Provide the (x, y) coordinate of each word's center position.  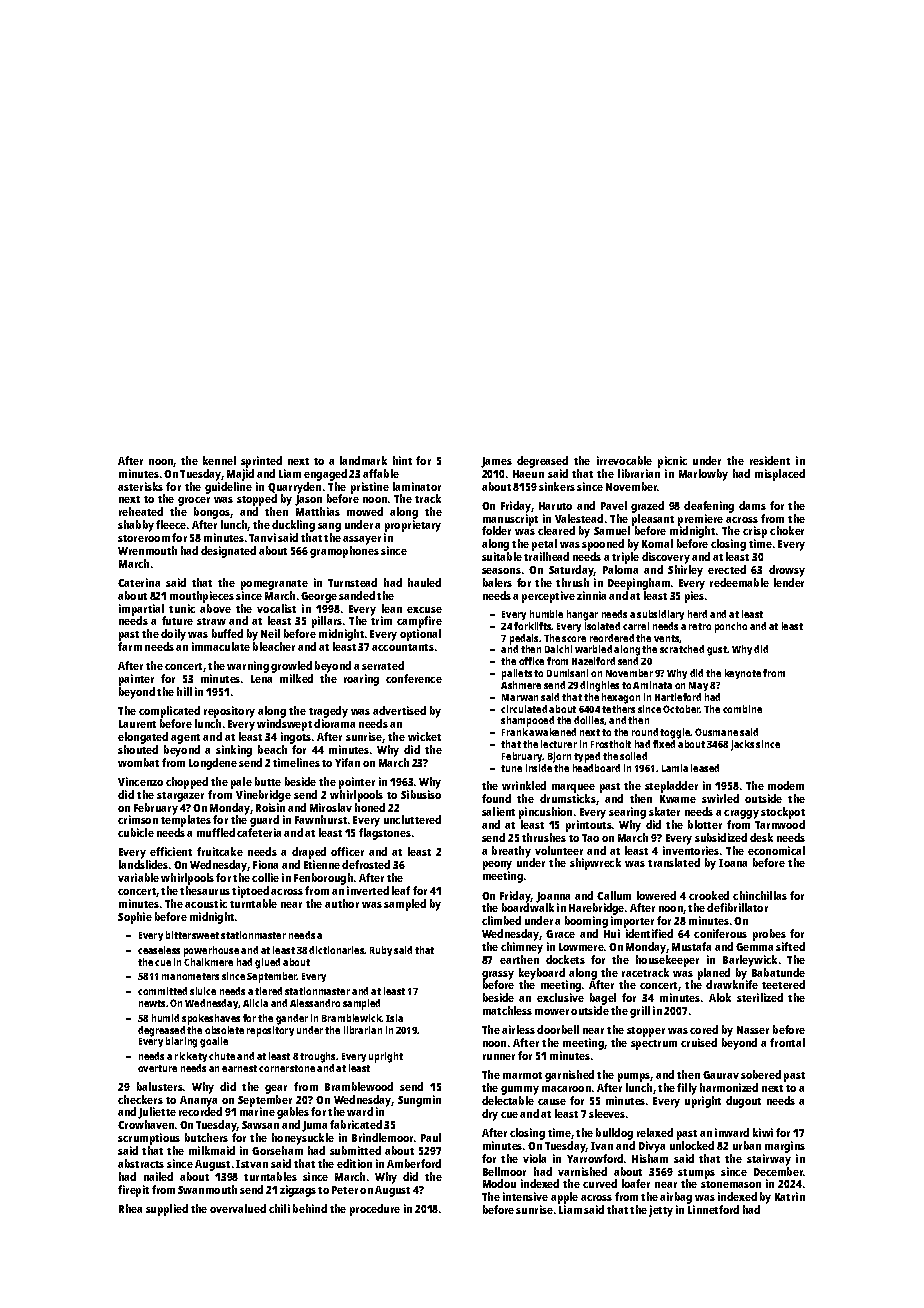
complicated (169, 712)
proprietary (413, 526)
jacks (742, 745)
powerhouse (211, 951)
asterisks (140, 486)
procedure (375, 1210)
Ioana (733, 863)
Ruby (381, 951)
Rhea (130, 1208)
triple (625, 558)
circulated (524, 709)
